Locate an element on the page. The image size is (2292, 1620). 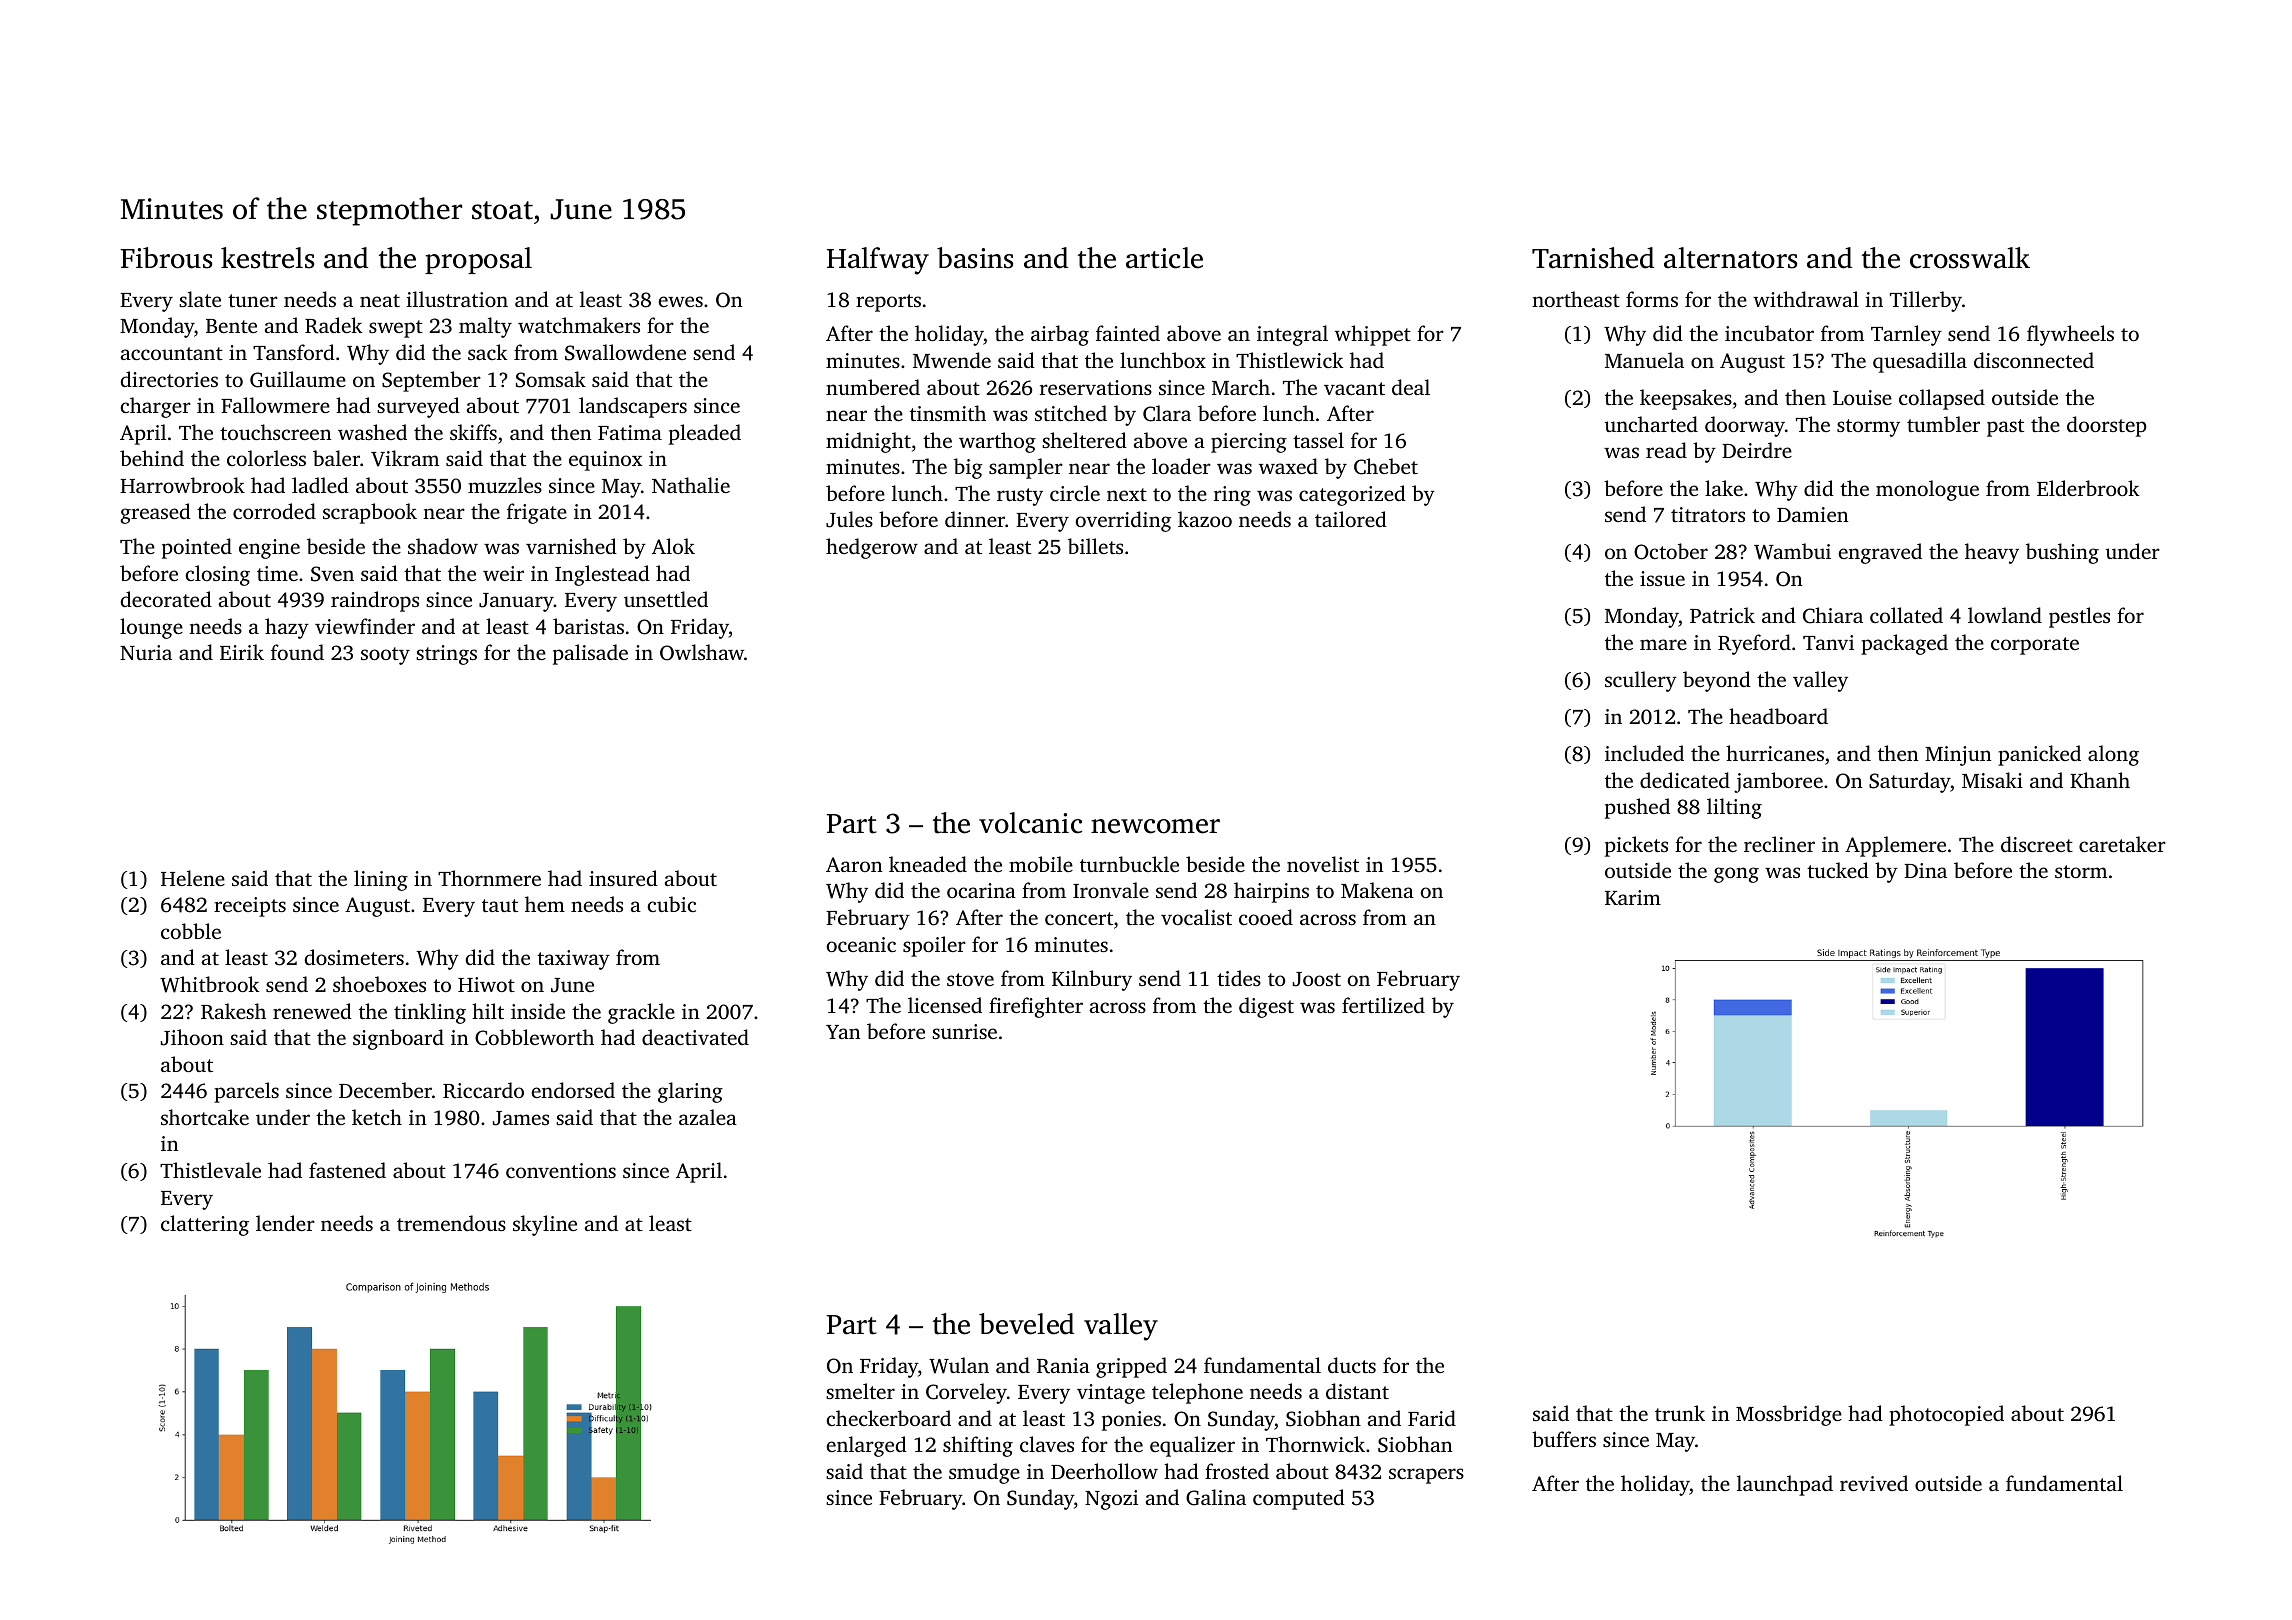
volcanic is located at coordinates (1030, 823).
